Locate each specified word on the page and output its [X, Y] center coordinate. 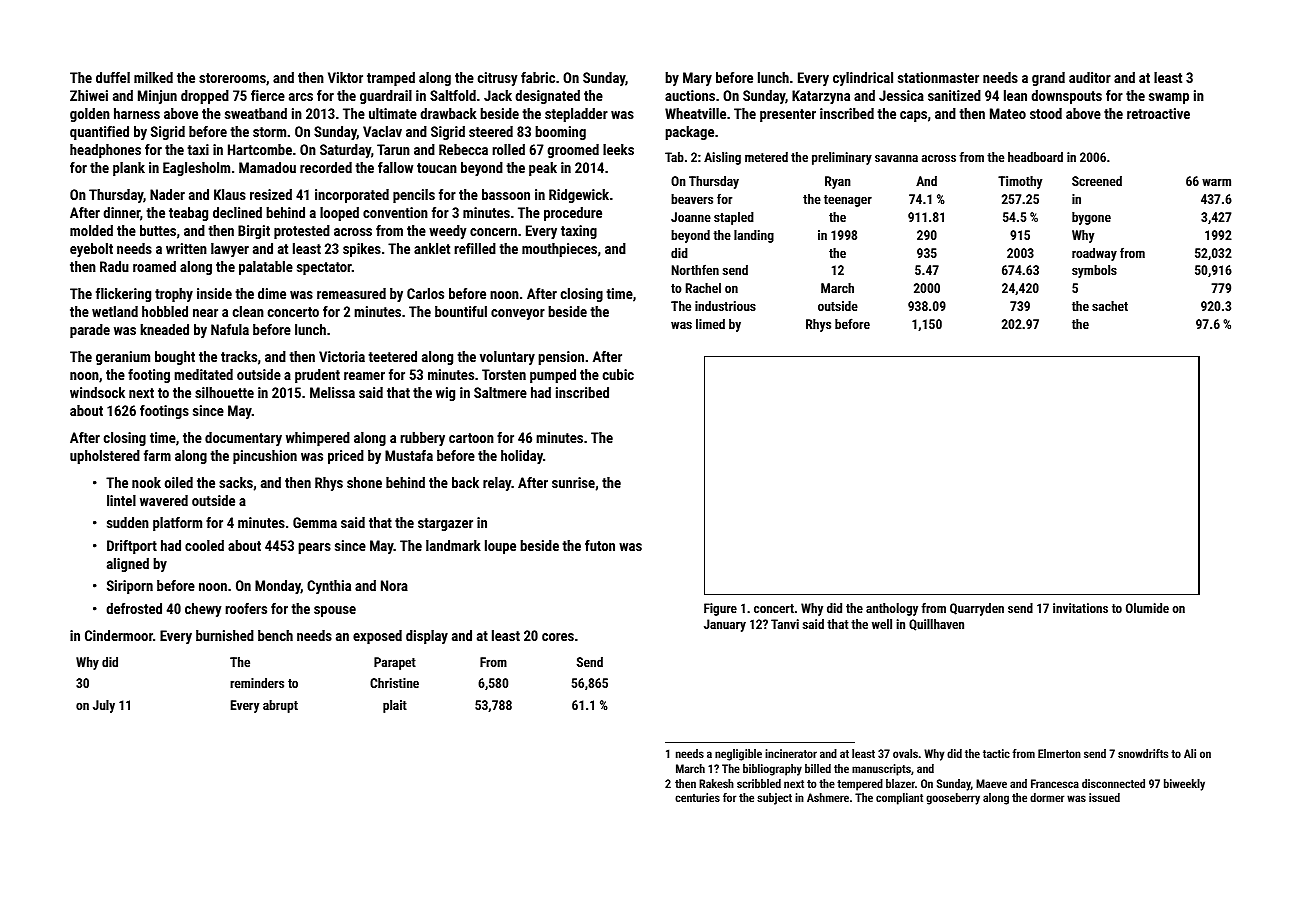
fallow [395, 167]
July [104, 706]
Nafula [230, 329]
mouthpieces [559, 250]
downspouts [1066, 97]
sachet [1110, 306]
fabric [538, 77]
